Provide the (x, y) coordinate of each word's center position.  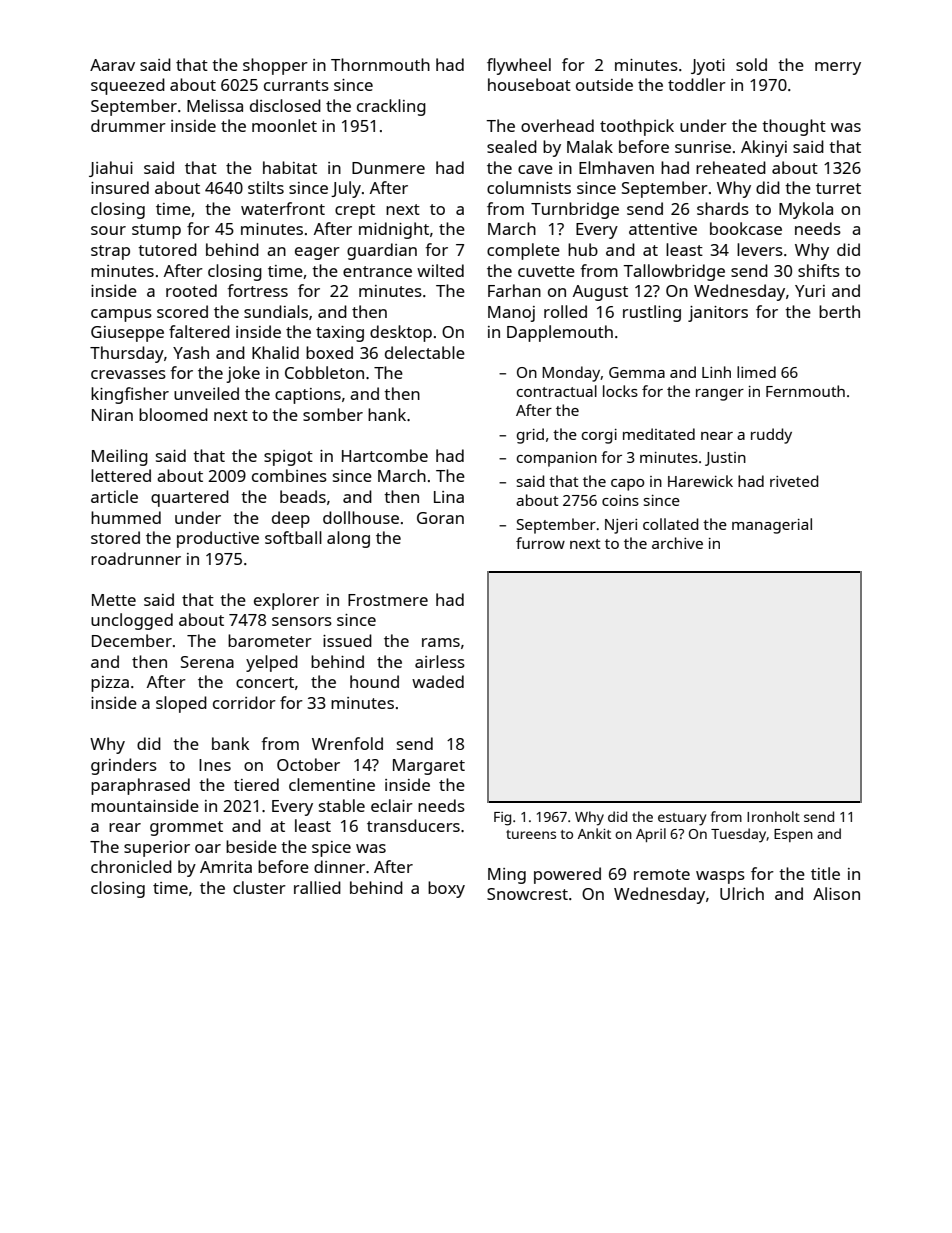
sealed (512, 146)
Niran (112, 415)
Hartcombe (385, 455)
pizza (110, 684)
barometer (270, 640)
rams (441, 642)
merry (838, 68)
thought (794, 127)
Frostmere (388, 600)
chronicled (131, 866)
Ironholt (773, 816)
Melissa (215, 105)
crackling (391, 107)
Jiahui (111, 169)
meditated (659, 434)
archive (677, 543)
